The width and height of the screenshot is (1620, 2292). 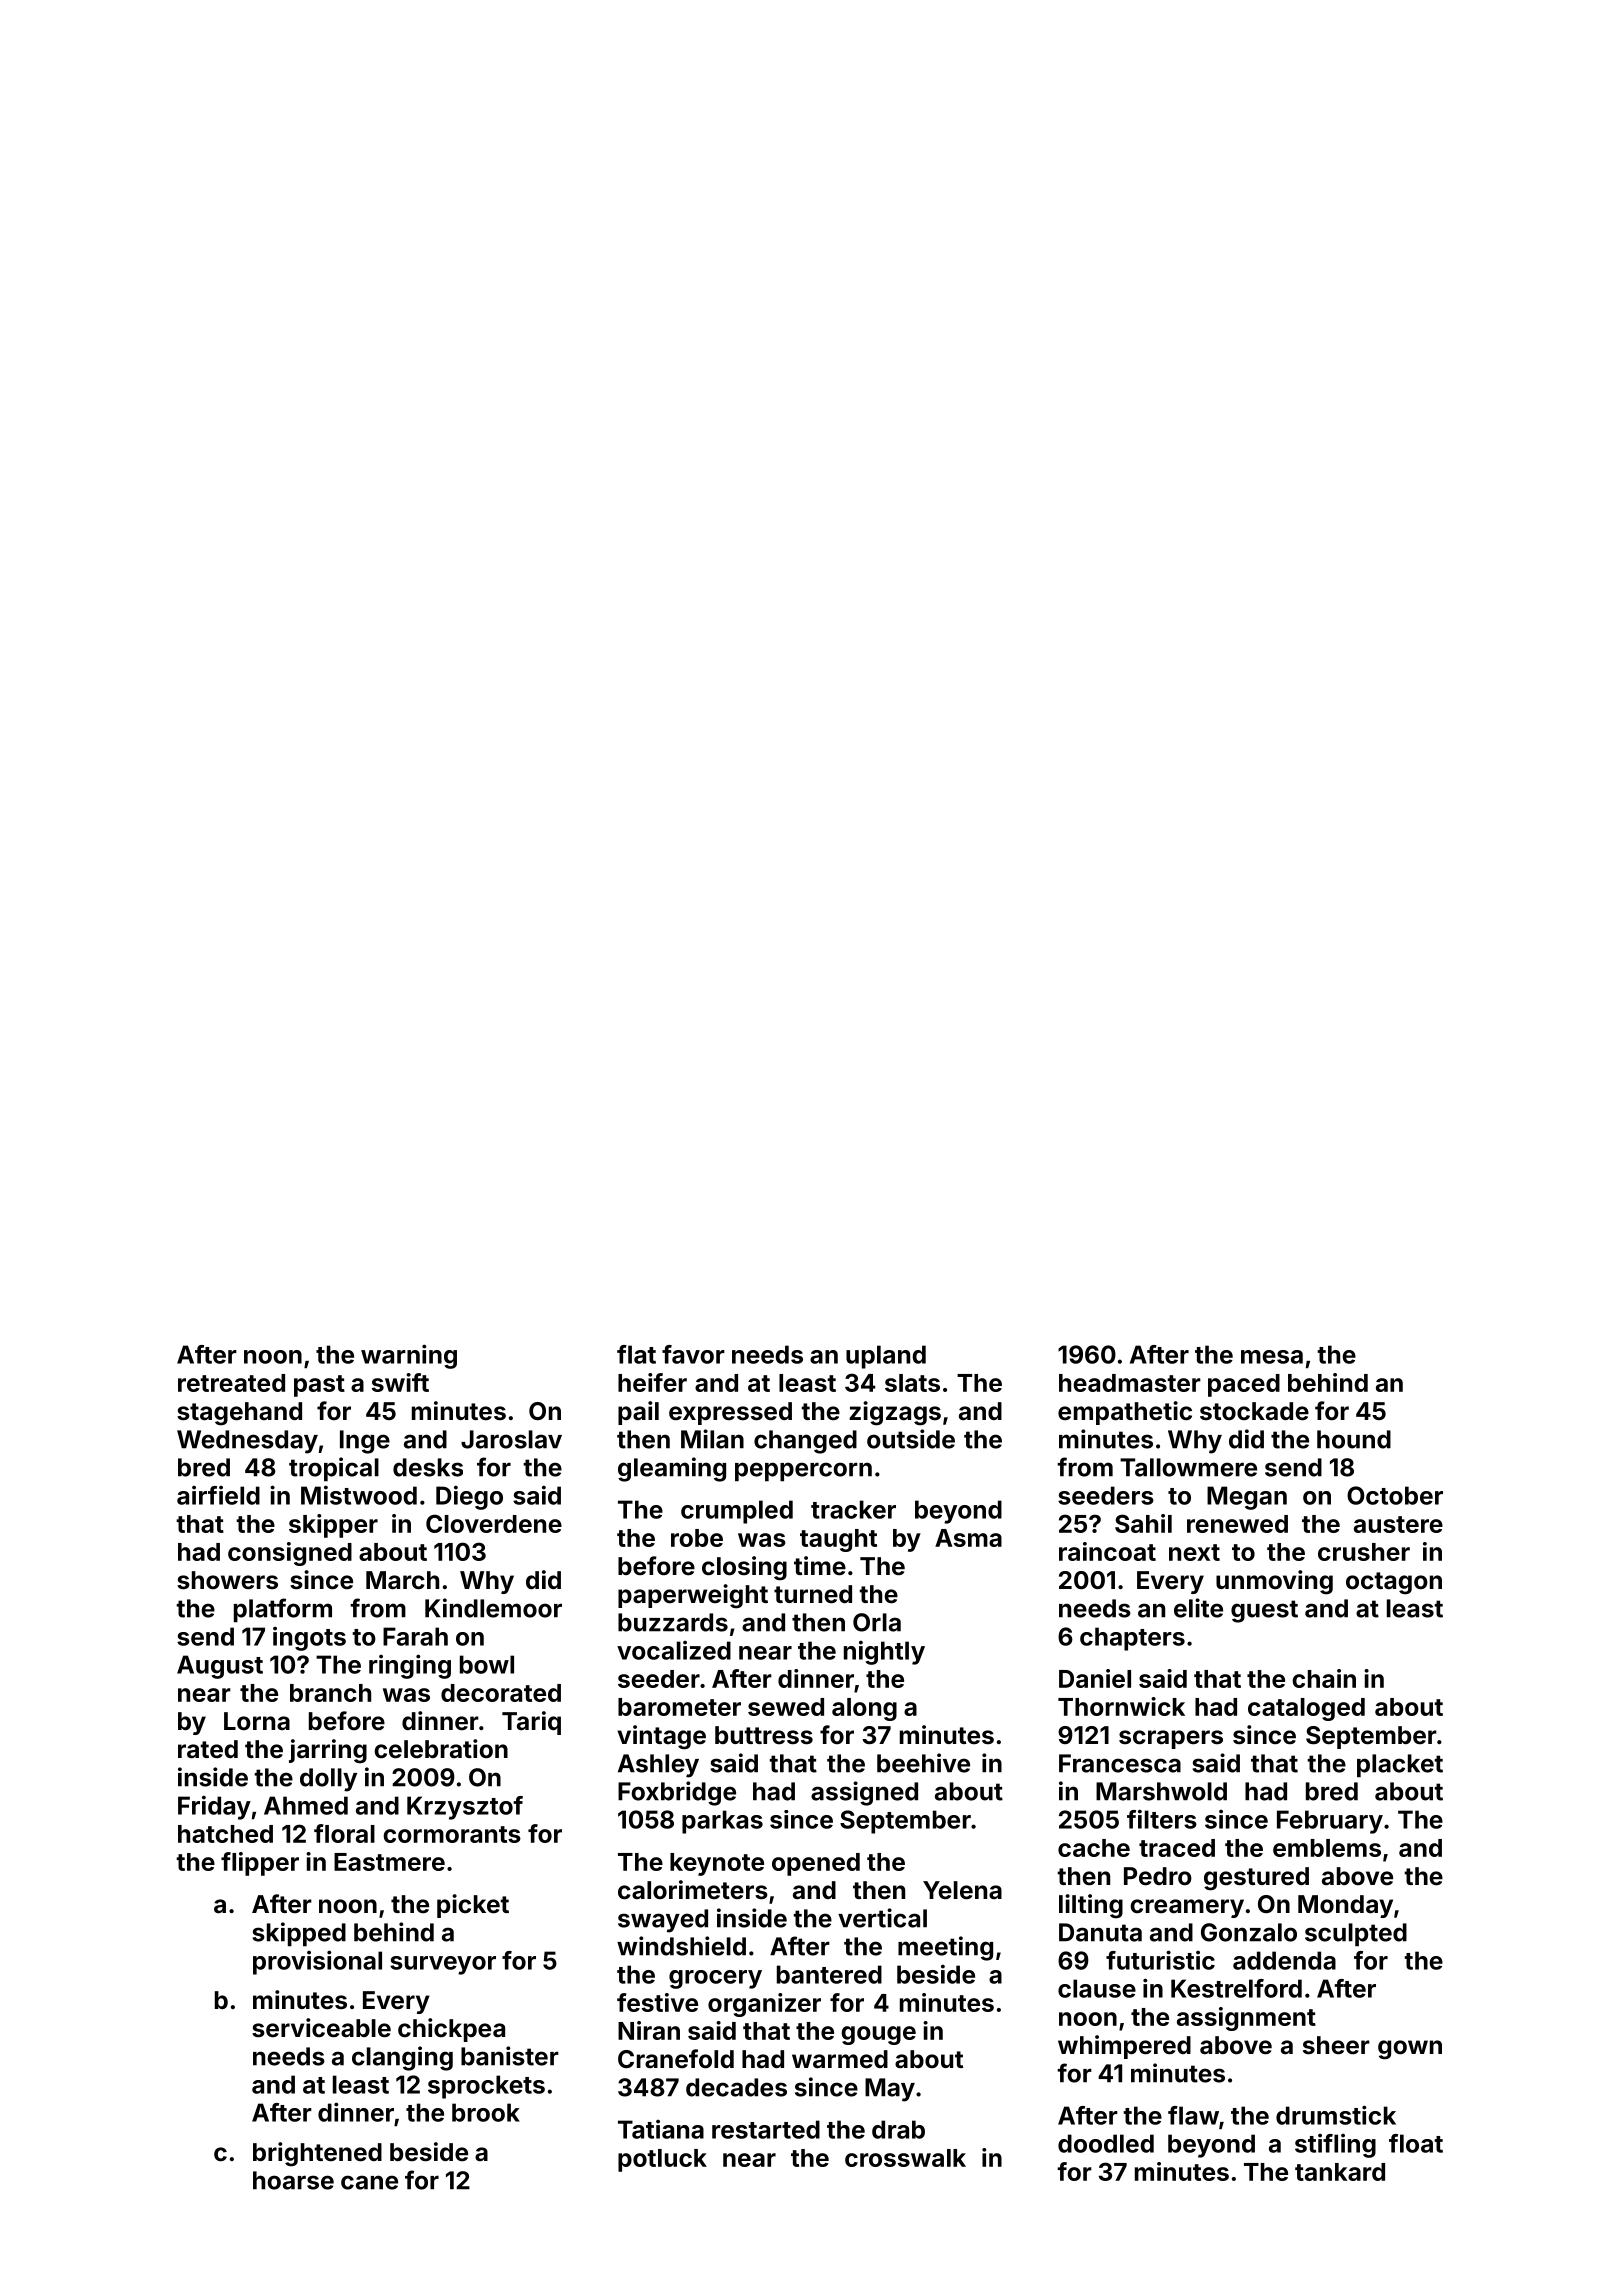 I want to click on warning, so click(x=409, y=1356).
